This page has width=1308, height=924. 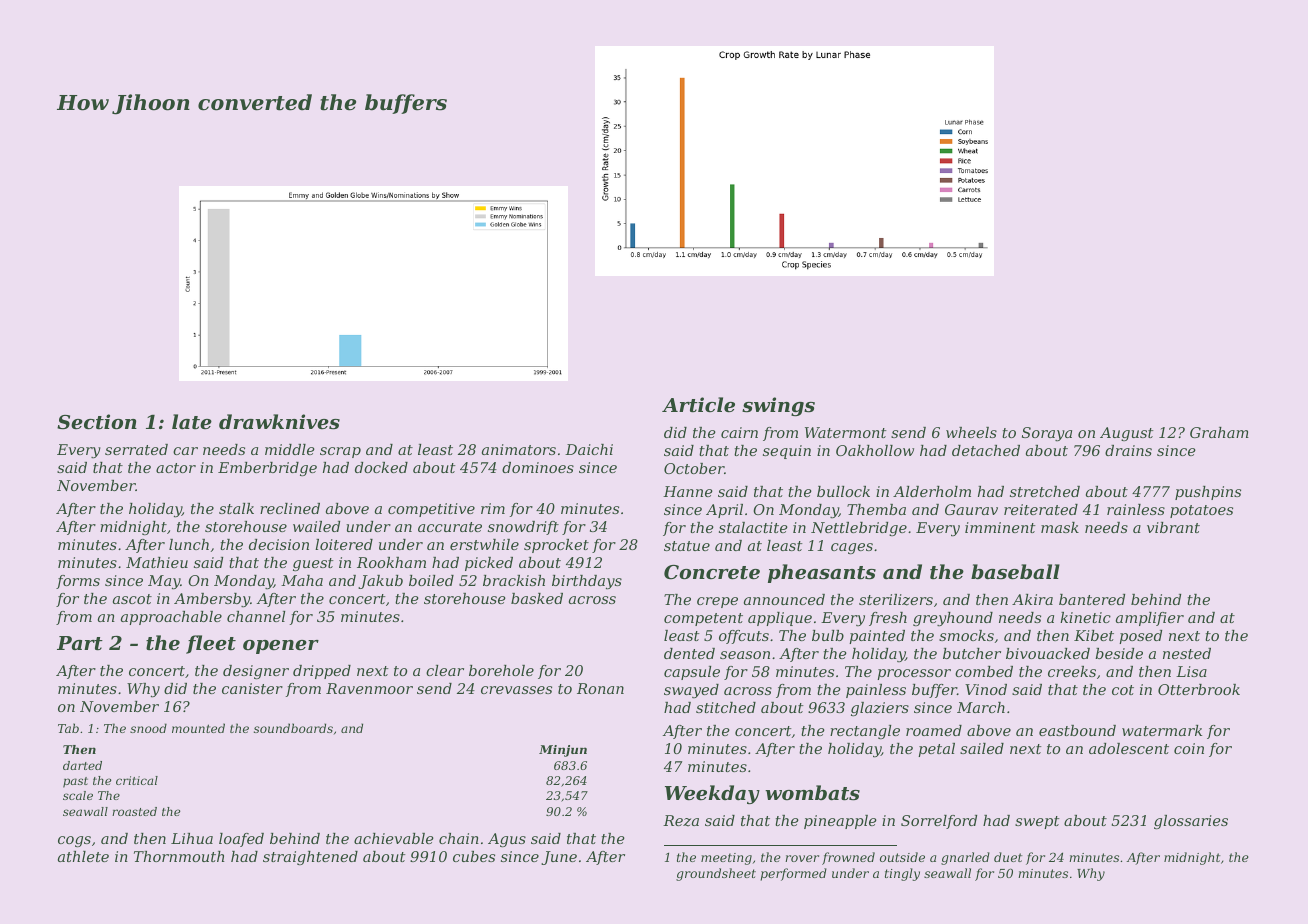 I want to click on forms, so click(x=78, y=582).
